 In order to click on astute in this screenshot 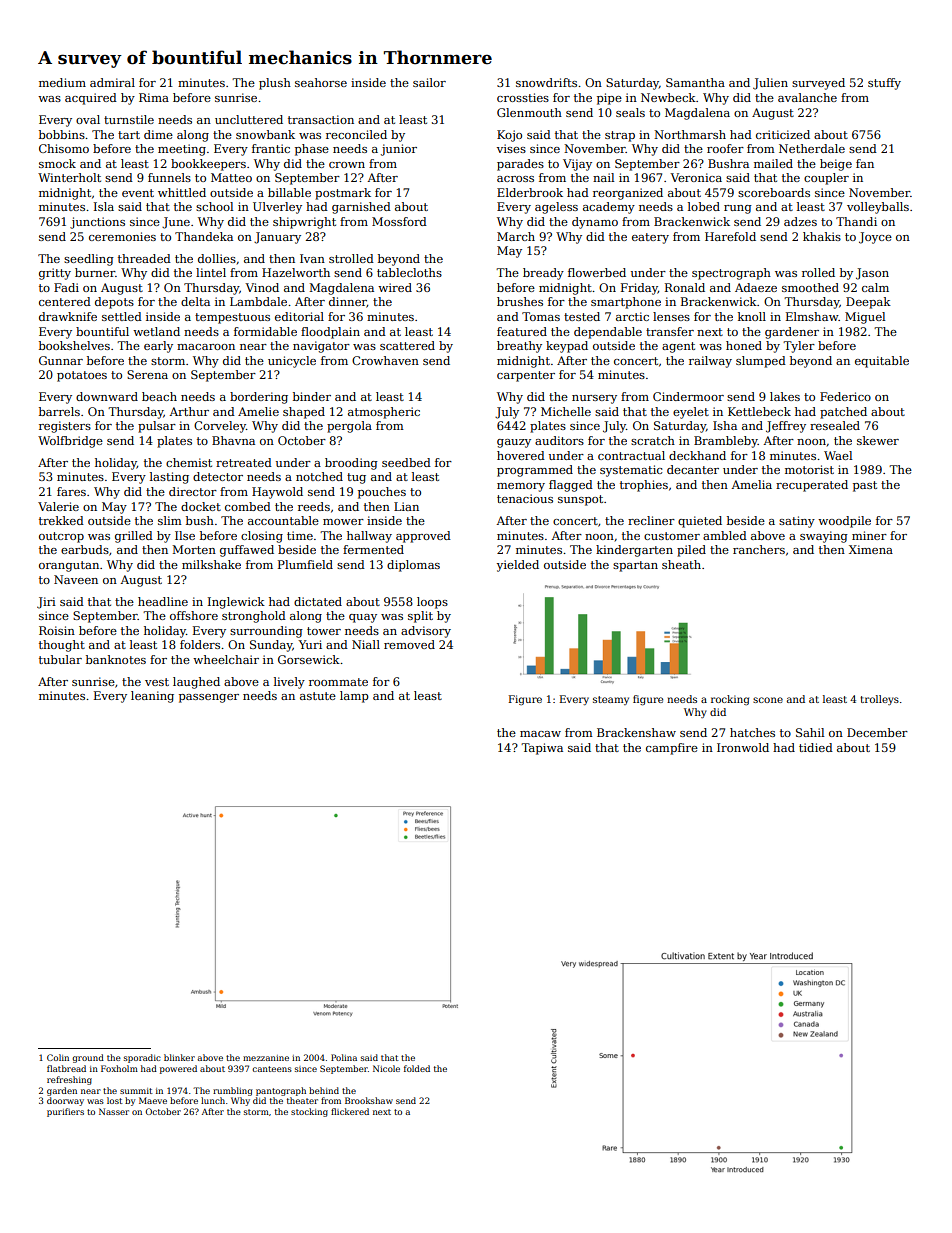, I will do `click(318, 696)`.
